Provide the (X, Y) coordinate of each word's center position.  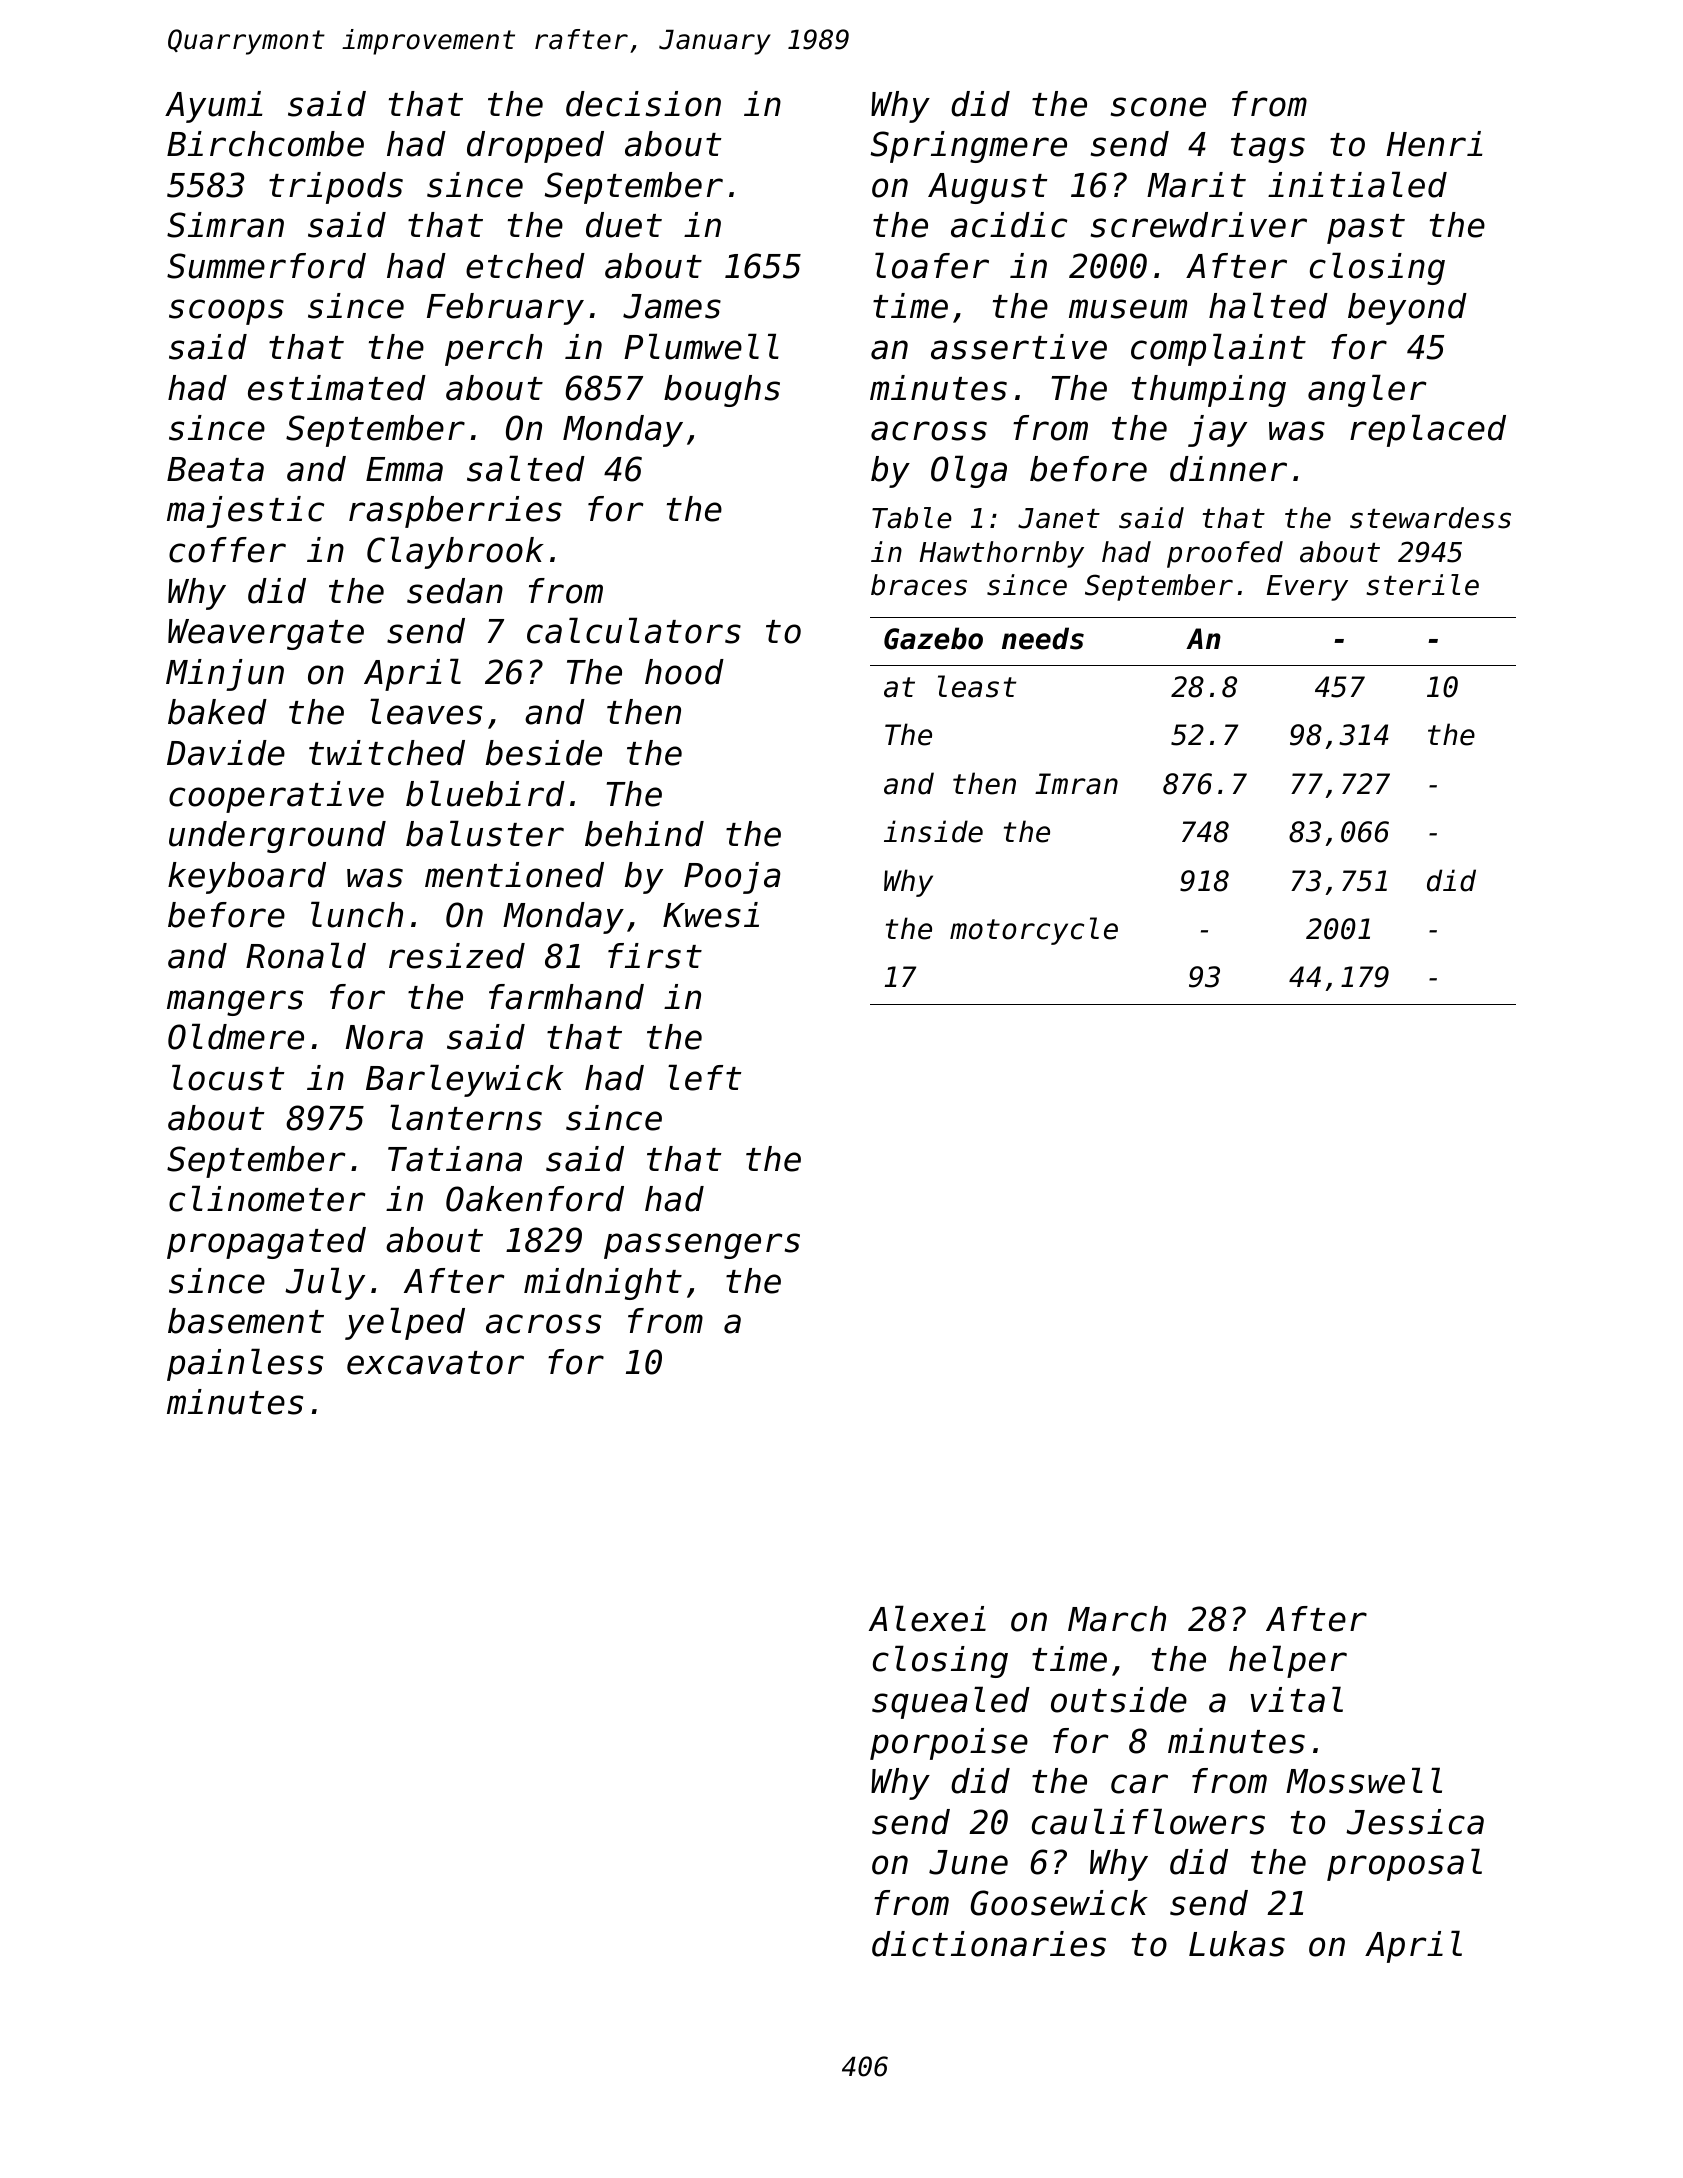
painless (245, 1364)
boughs (722, 391)
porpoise (949, 1744)
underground (277, 837)
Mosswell (1364, 1780)
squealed (951, 1702)
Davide (226, 753)
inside (933, 831)
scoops (226, 312)
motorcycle (1034, 931)
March (1117, 1619)
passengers (702, 1246)
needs (1043, 638)
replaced (1428, 430)
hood (684, 672)
